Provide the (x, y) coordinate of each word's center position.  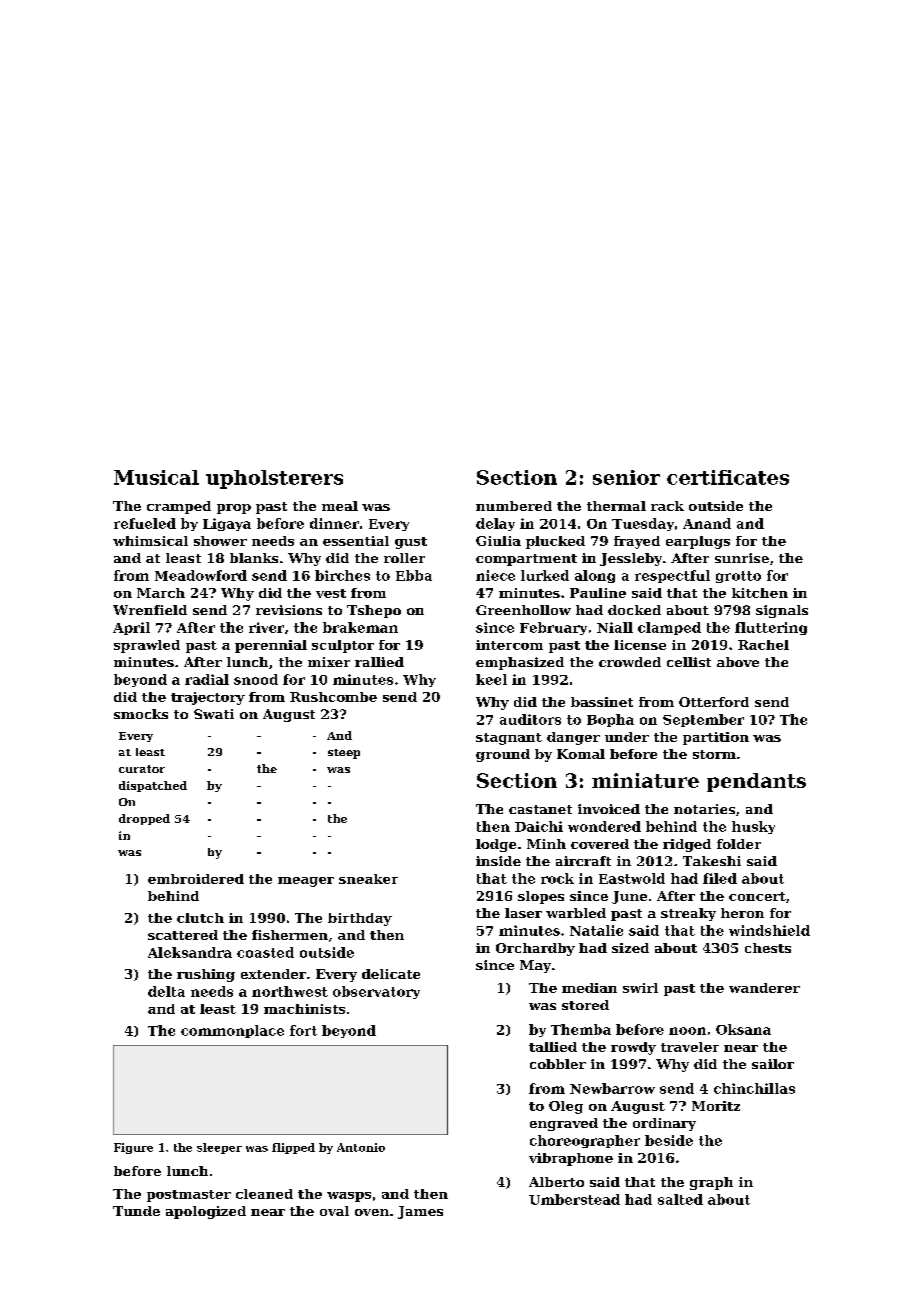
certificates (728, 477)
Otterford (714, 702)
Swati (214, 714)
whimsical (150, 541)
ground (503, 755)
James (420, 1212)
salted (680, 1199)
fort (303, 1030)
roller (404, 558)
